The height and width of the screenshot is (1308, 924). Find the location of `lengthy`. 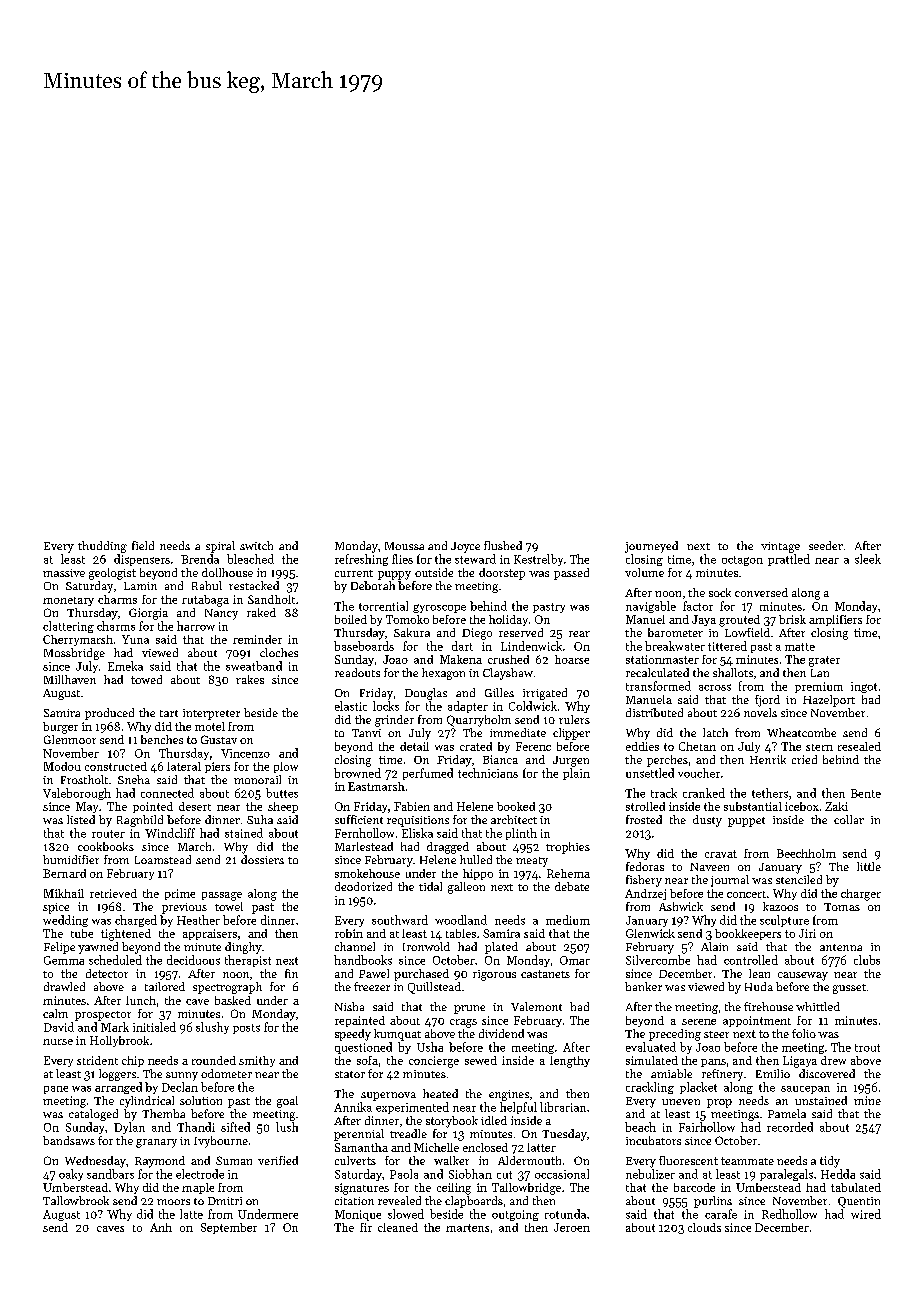

lengthy is located at coordinates (570, 1062).
